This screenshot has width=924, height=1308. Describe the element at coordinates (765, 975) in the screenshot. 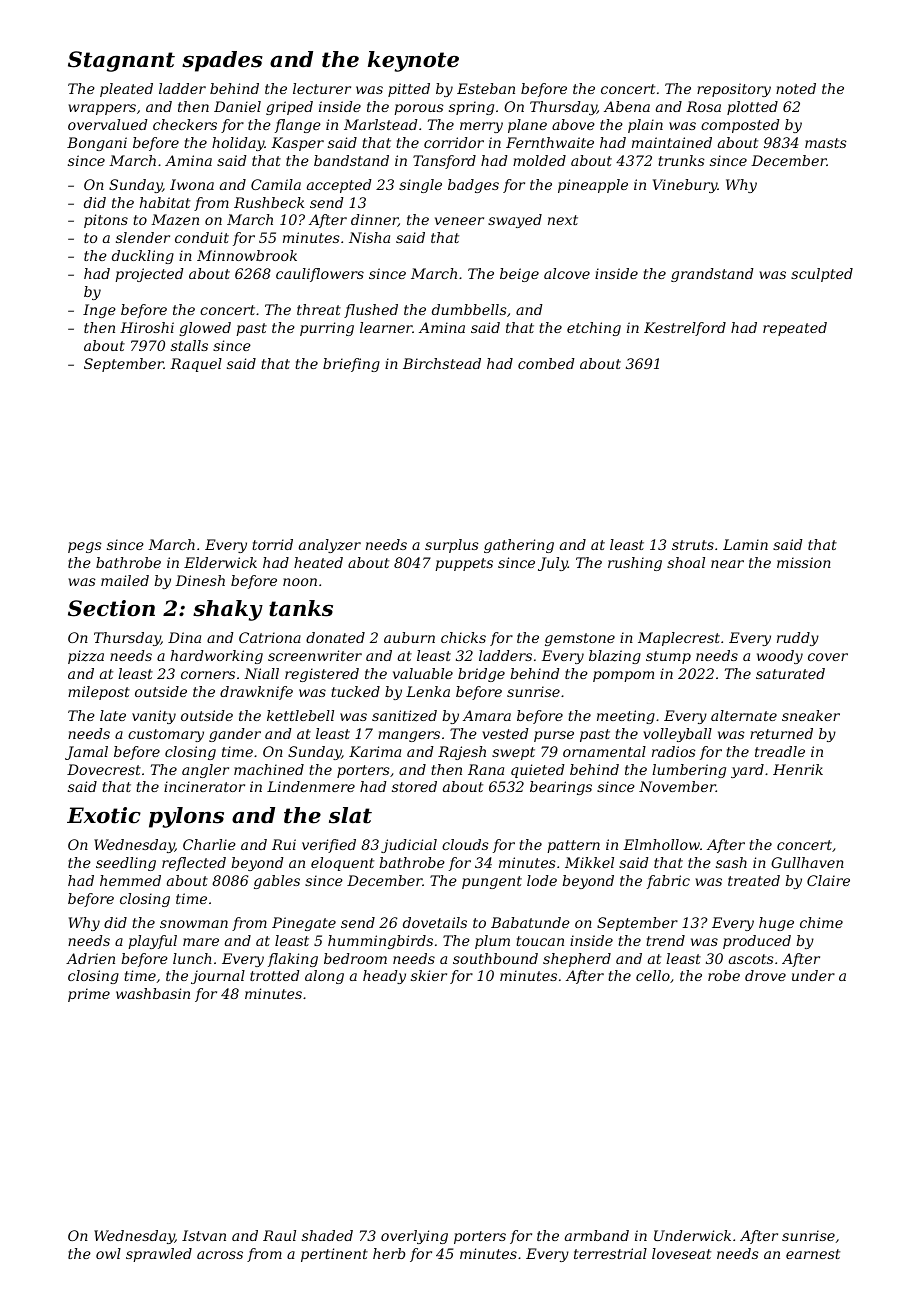

I see `drove` at that location.
